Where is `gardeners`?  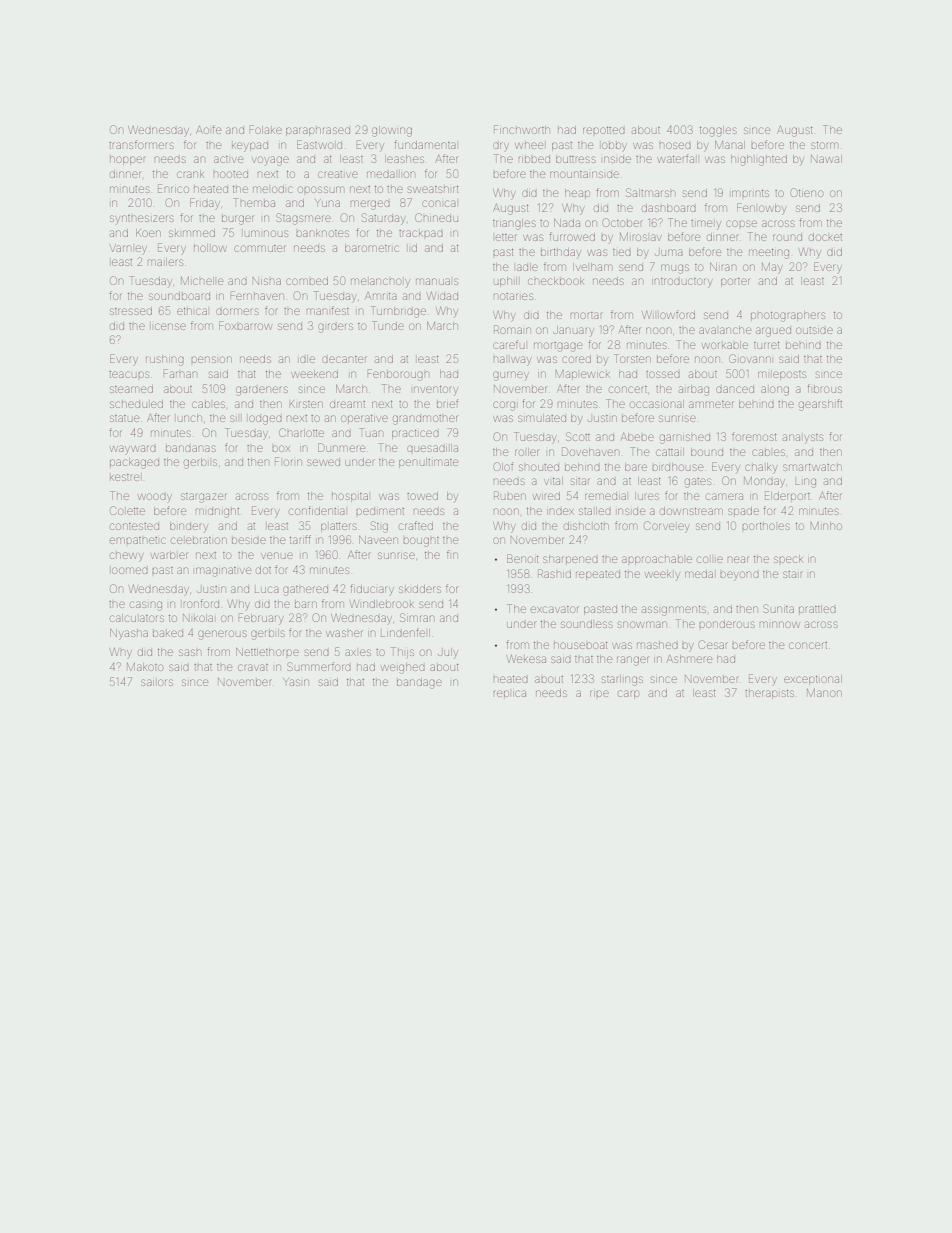
gardeners is located at coordinates (262, 391).
